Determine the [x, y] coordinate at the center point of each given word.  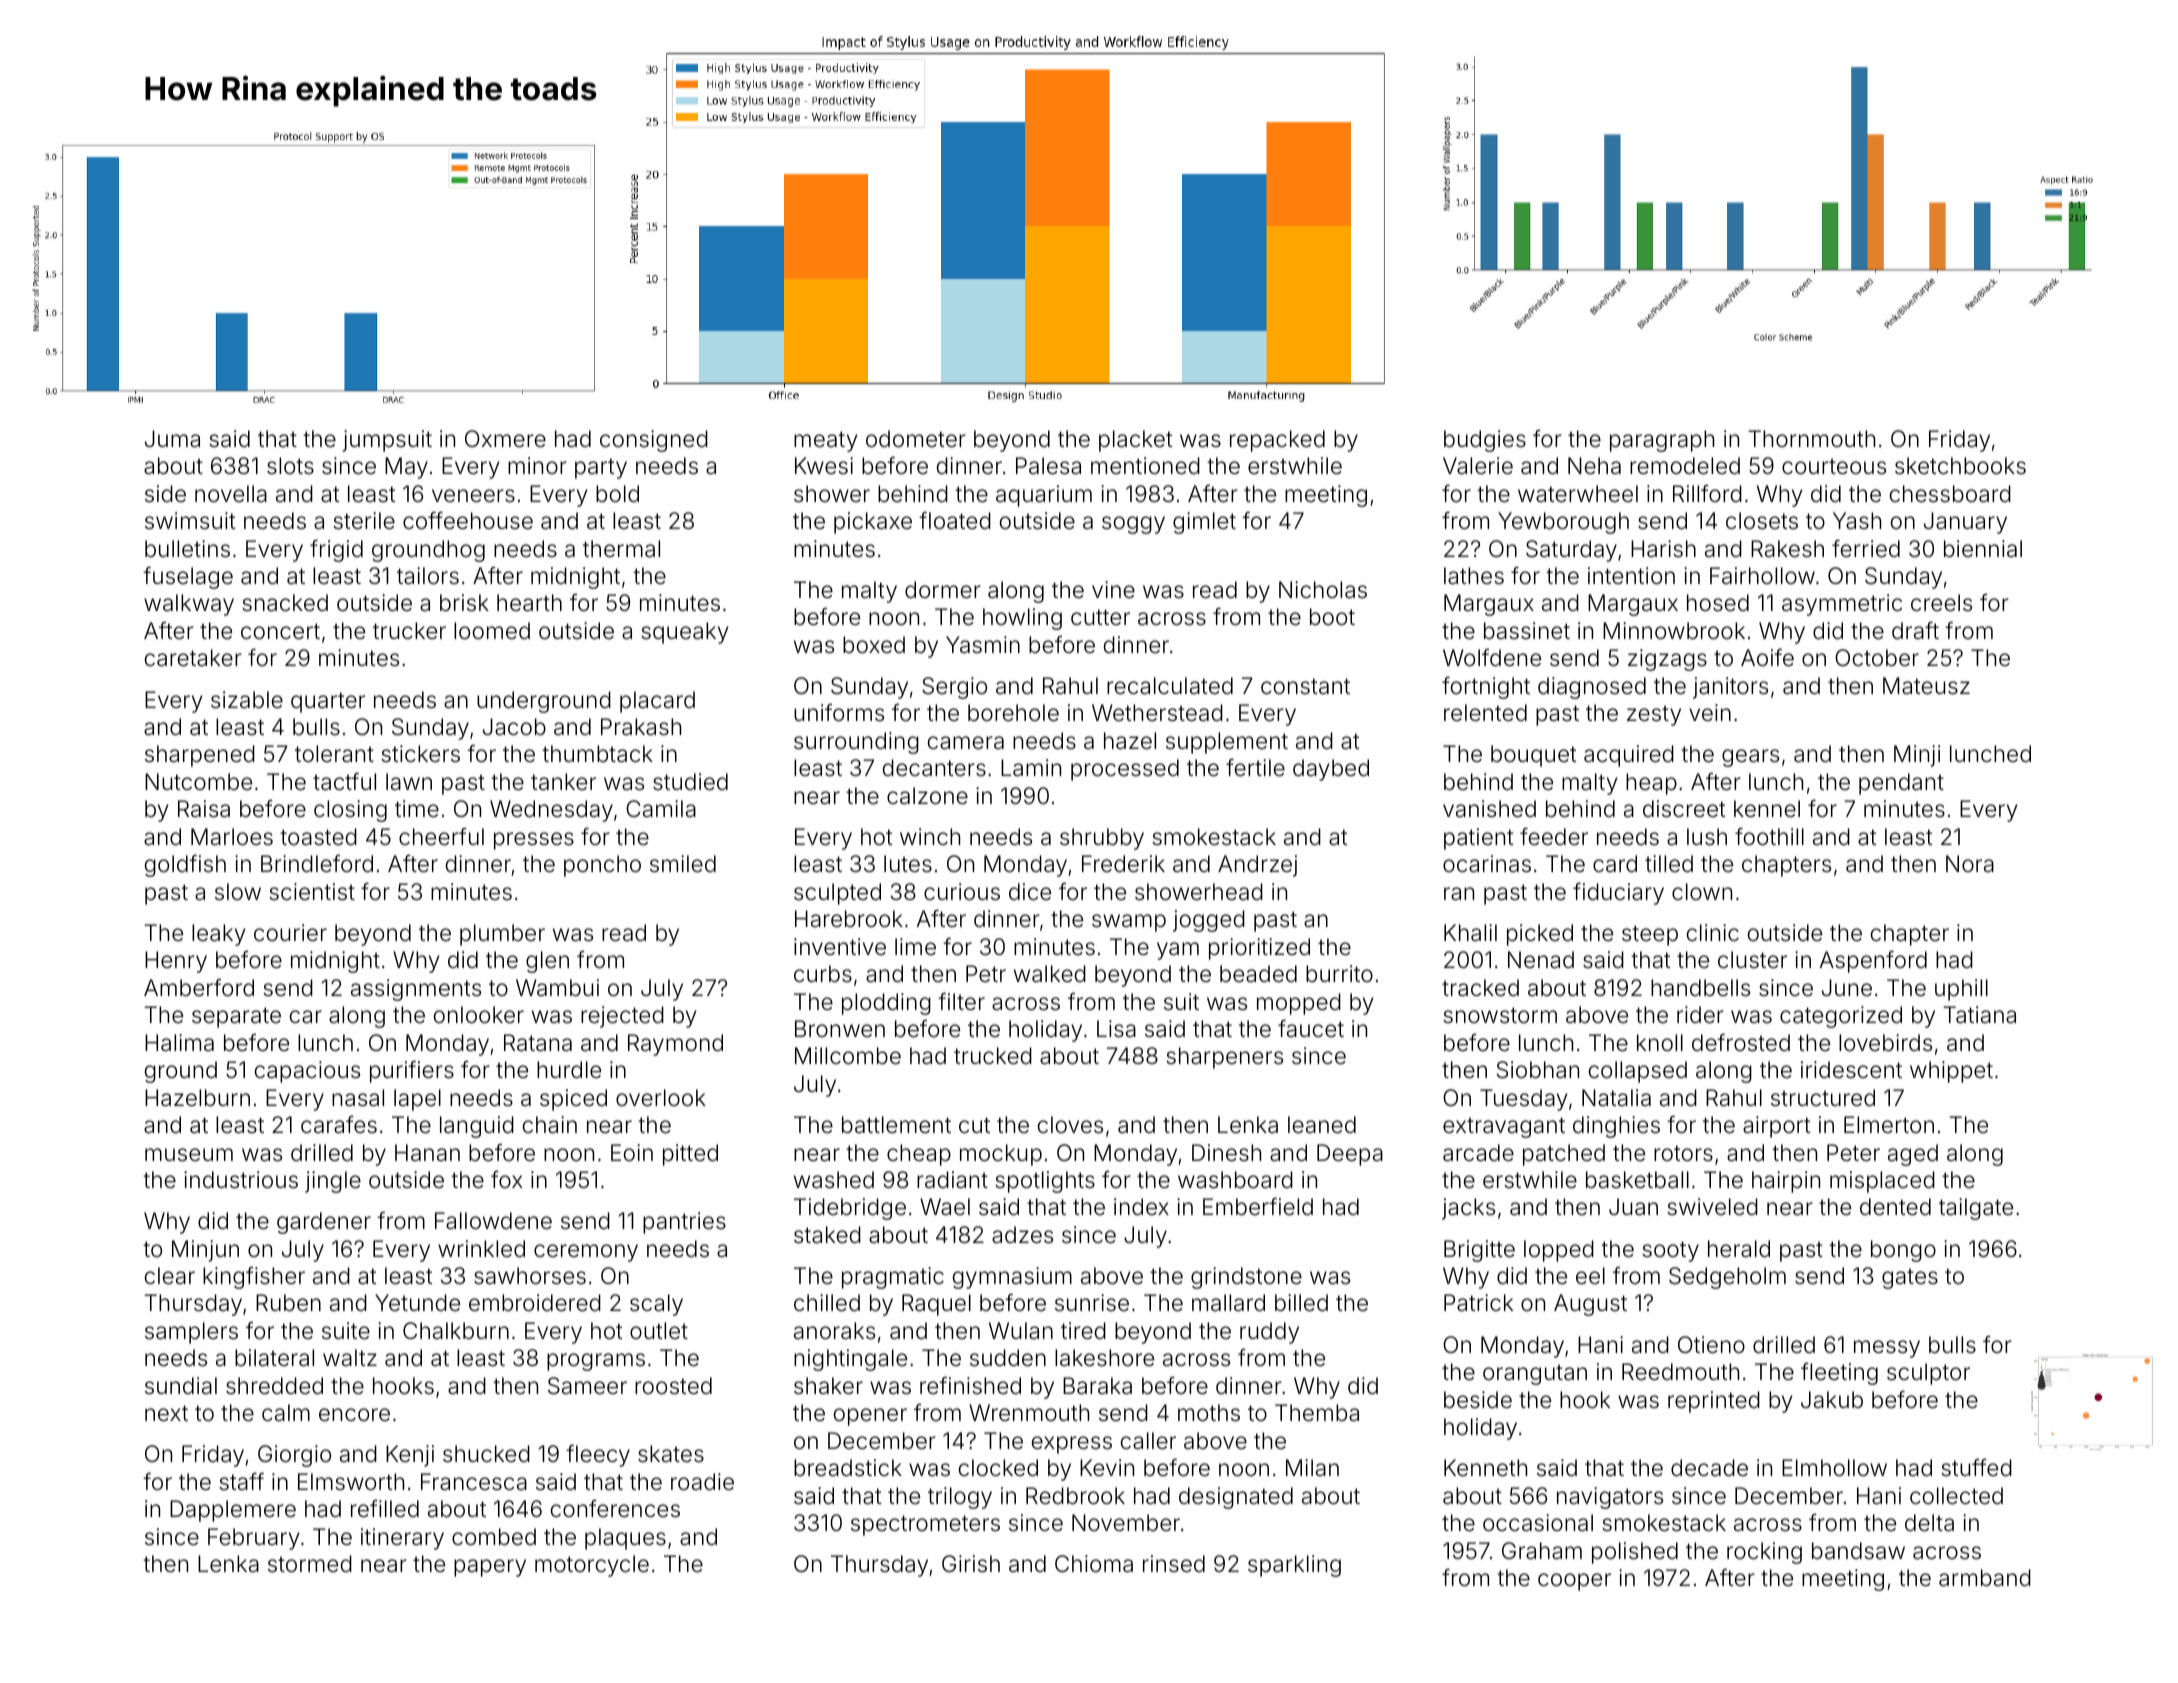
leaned [1322, 1125]
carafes [339, 1124]
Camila [661, 809]
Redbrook [1075, 1496]
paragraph [1662, 441]
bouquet [1533, 756]
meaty [826, 441]
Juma [172, 439]
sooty [1670, 1251]
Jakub [1832, 1400]
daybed [1331, 770]
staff [241, 1481]
